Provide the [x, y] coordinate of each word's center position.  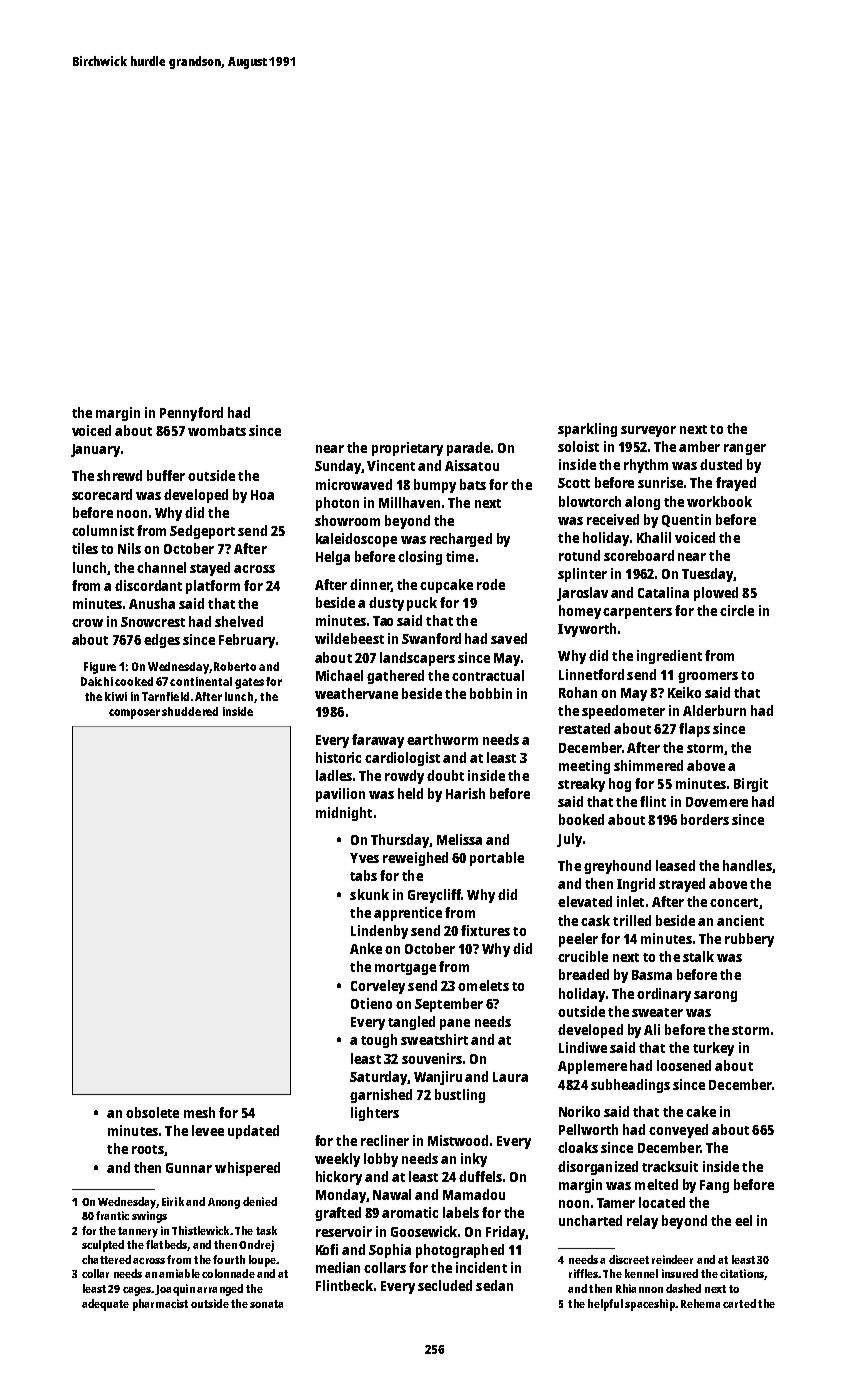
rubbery [749, 940]
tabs [363, 875]
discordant [148, 585]
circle [737, 610]
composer [134, 714]
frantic [112, 1215]
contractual [488, 675]
